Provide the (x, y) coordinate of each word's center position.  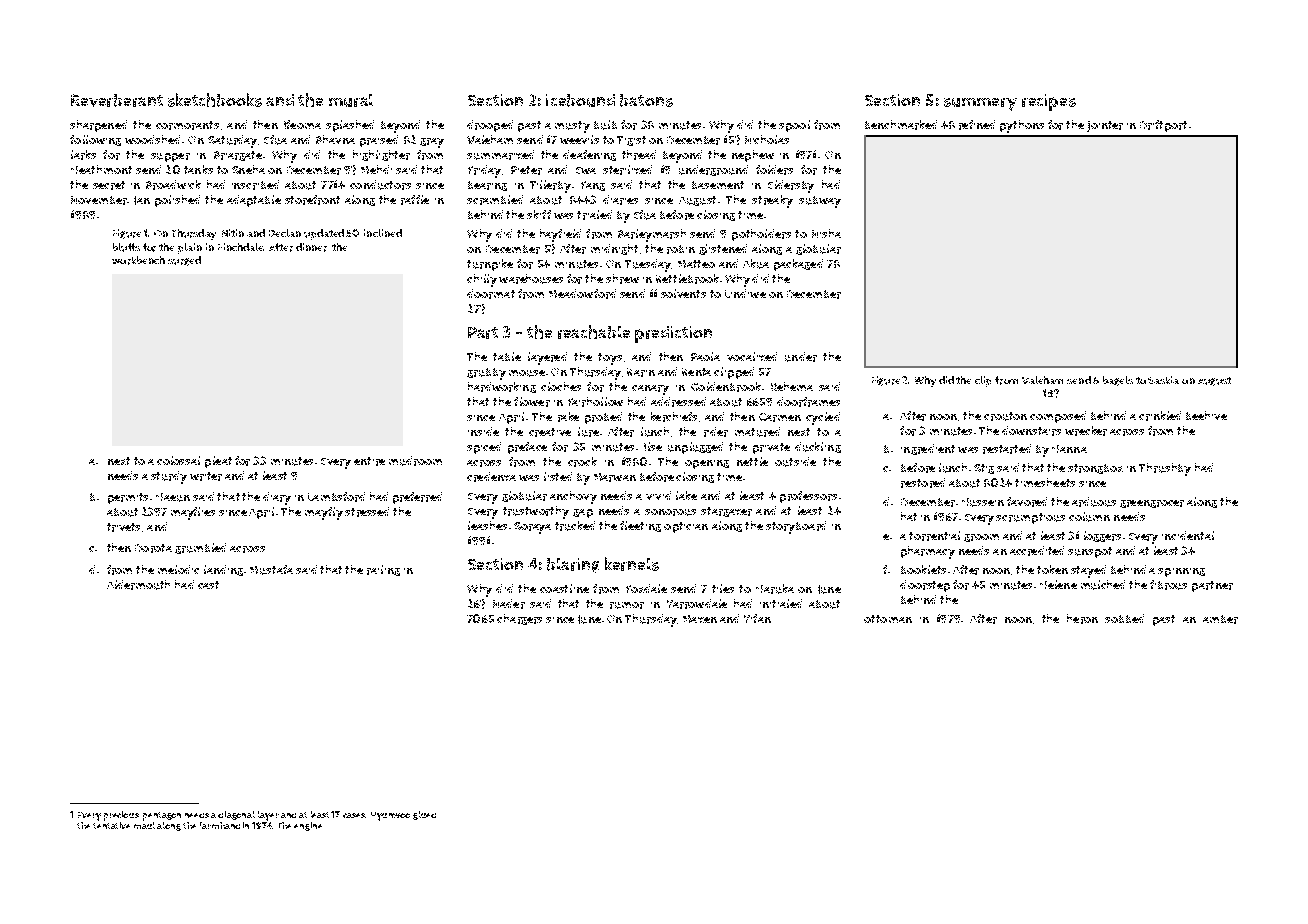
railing (383, 570)
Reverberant (117, 100)
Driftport (1163, 126)
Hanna (1069, 449)
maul (144, 825)
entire (369, 461)
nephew (753, 156)
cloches (561, 386)
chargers (519, 619)
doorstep (925, 586)
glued (424, 815)
